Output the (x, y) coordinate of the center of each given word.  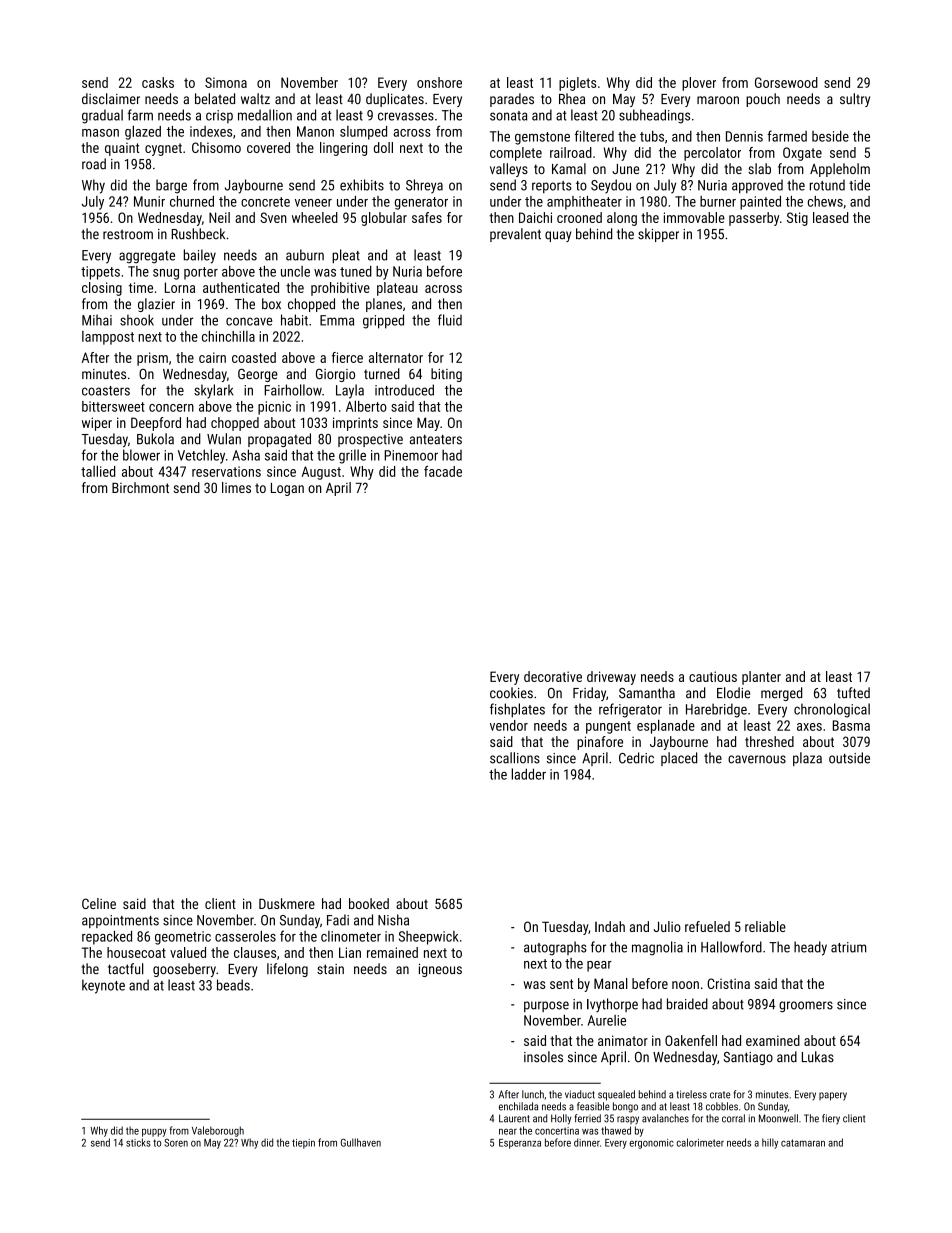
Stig (797, 219)
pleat (346, 256)
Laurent (514, 1118)
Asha (246, 455)
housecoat (136, 952)
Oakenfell (691, 1040)
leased (830, 217)
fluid (450, 320)
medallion (265, 115)
